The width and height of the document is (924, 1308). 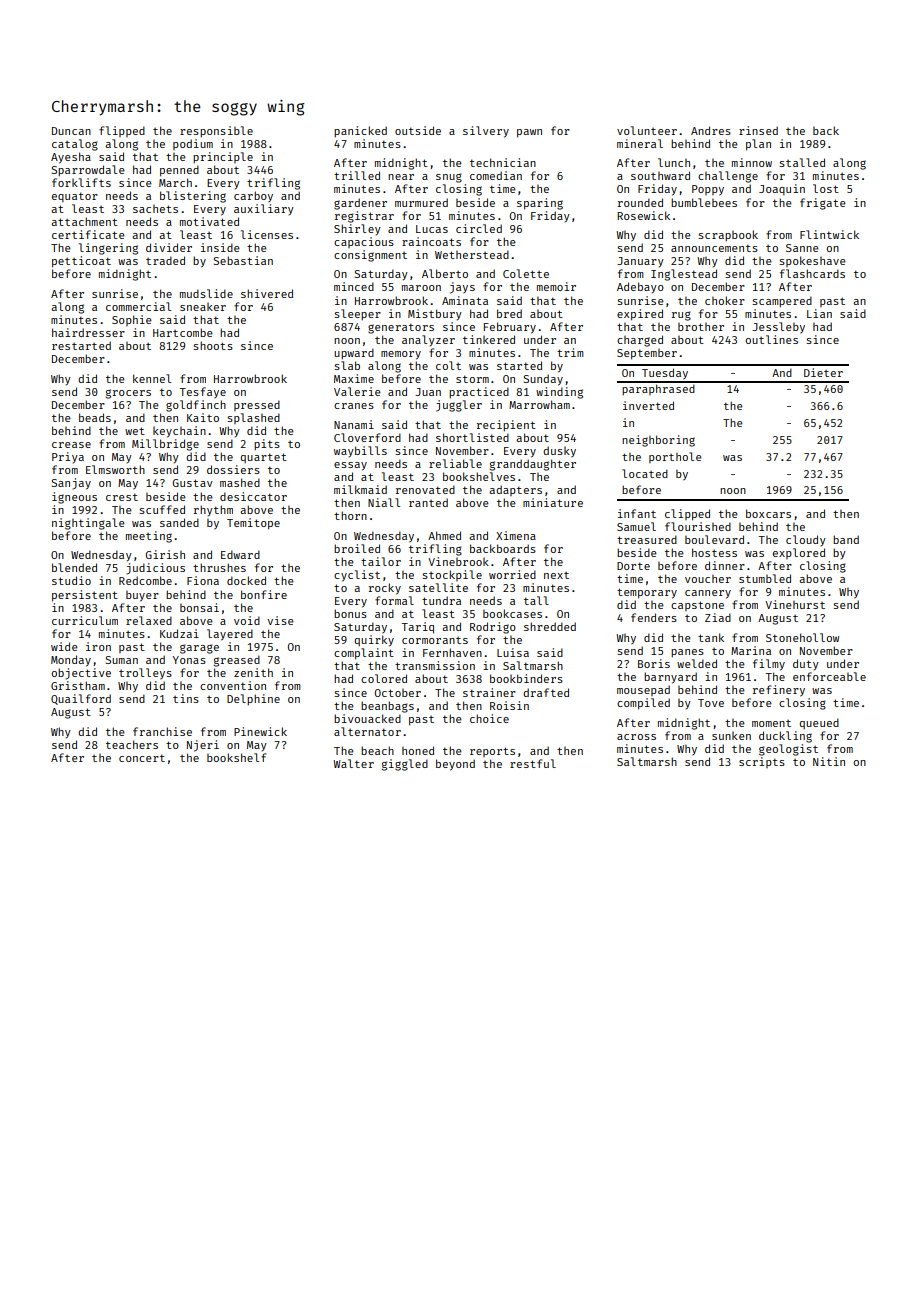 What do you see at coordinates (267, 234) in the document?
I see `licenses` at bounding box center [267, 234].
